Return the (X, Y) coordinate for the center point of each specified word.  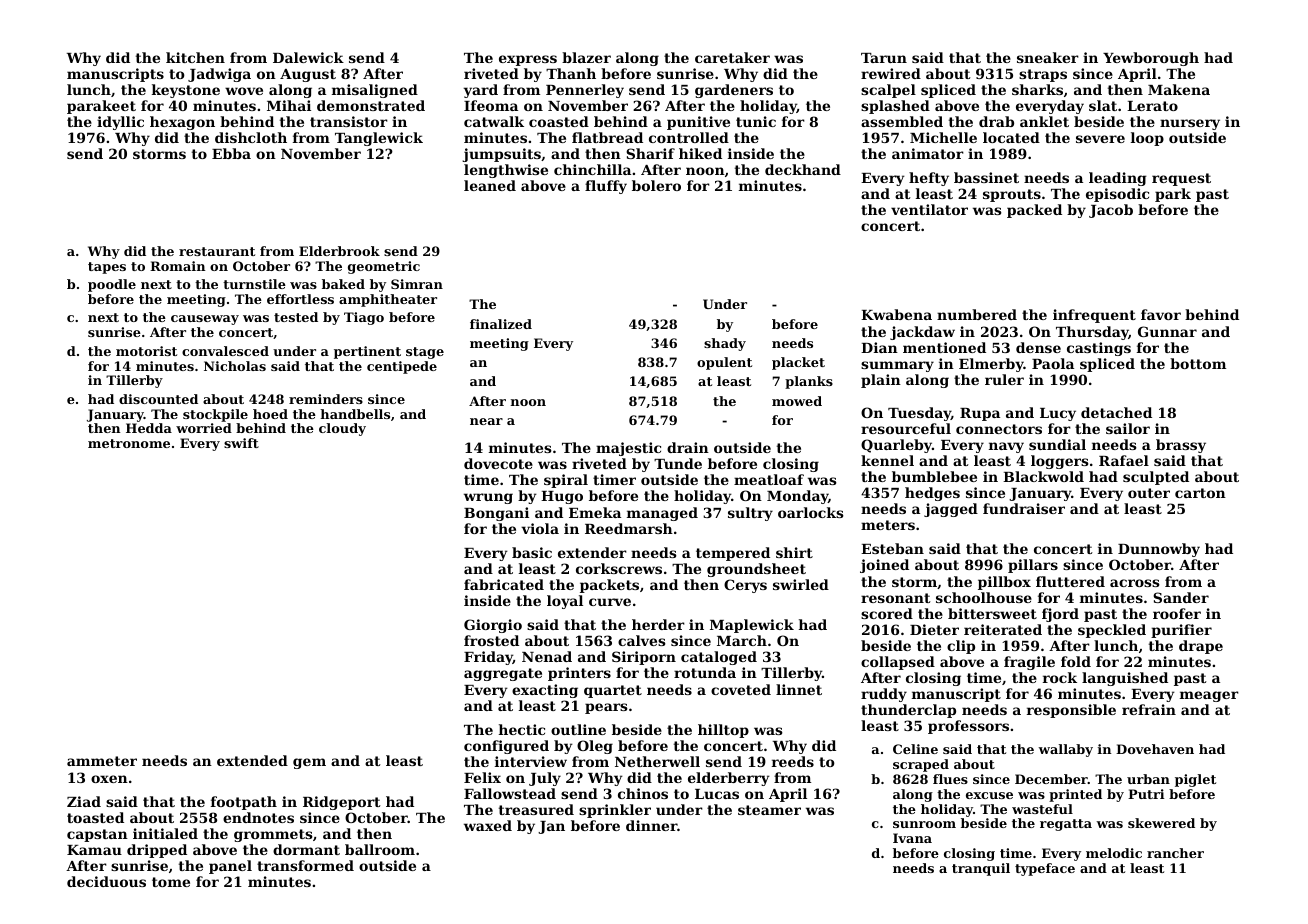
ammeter (102, 761)
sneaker (1048, 57)
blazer (586, 57)
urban (1148, 779)
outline (578, 729)
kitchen (195, 57)
